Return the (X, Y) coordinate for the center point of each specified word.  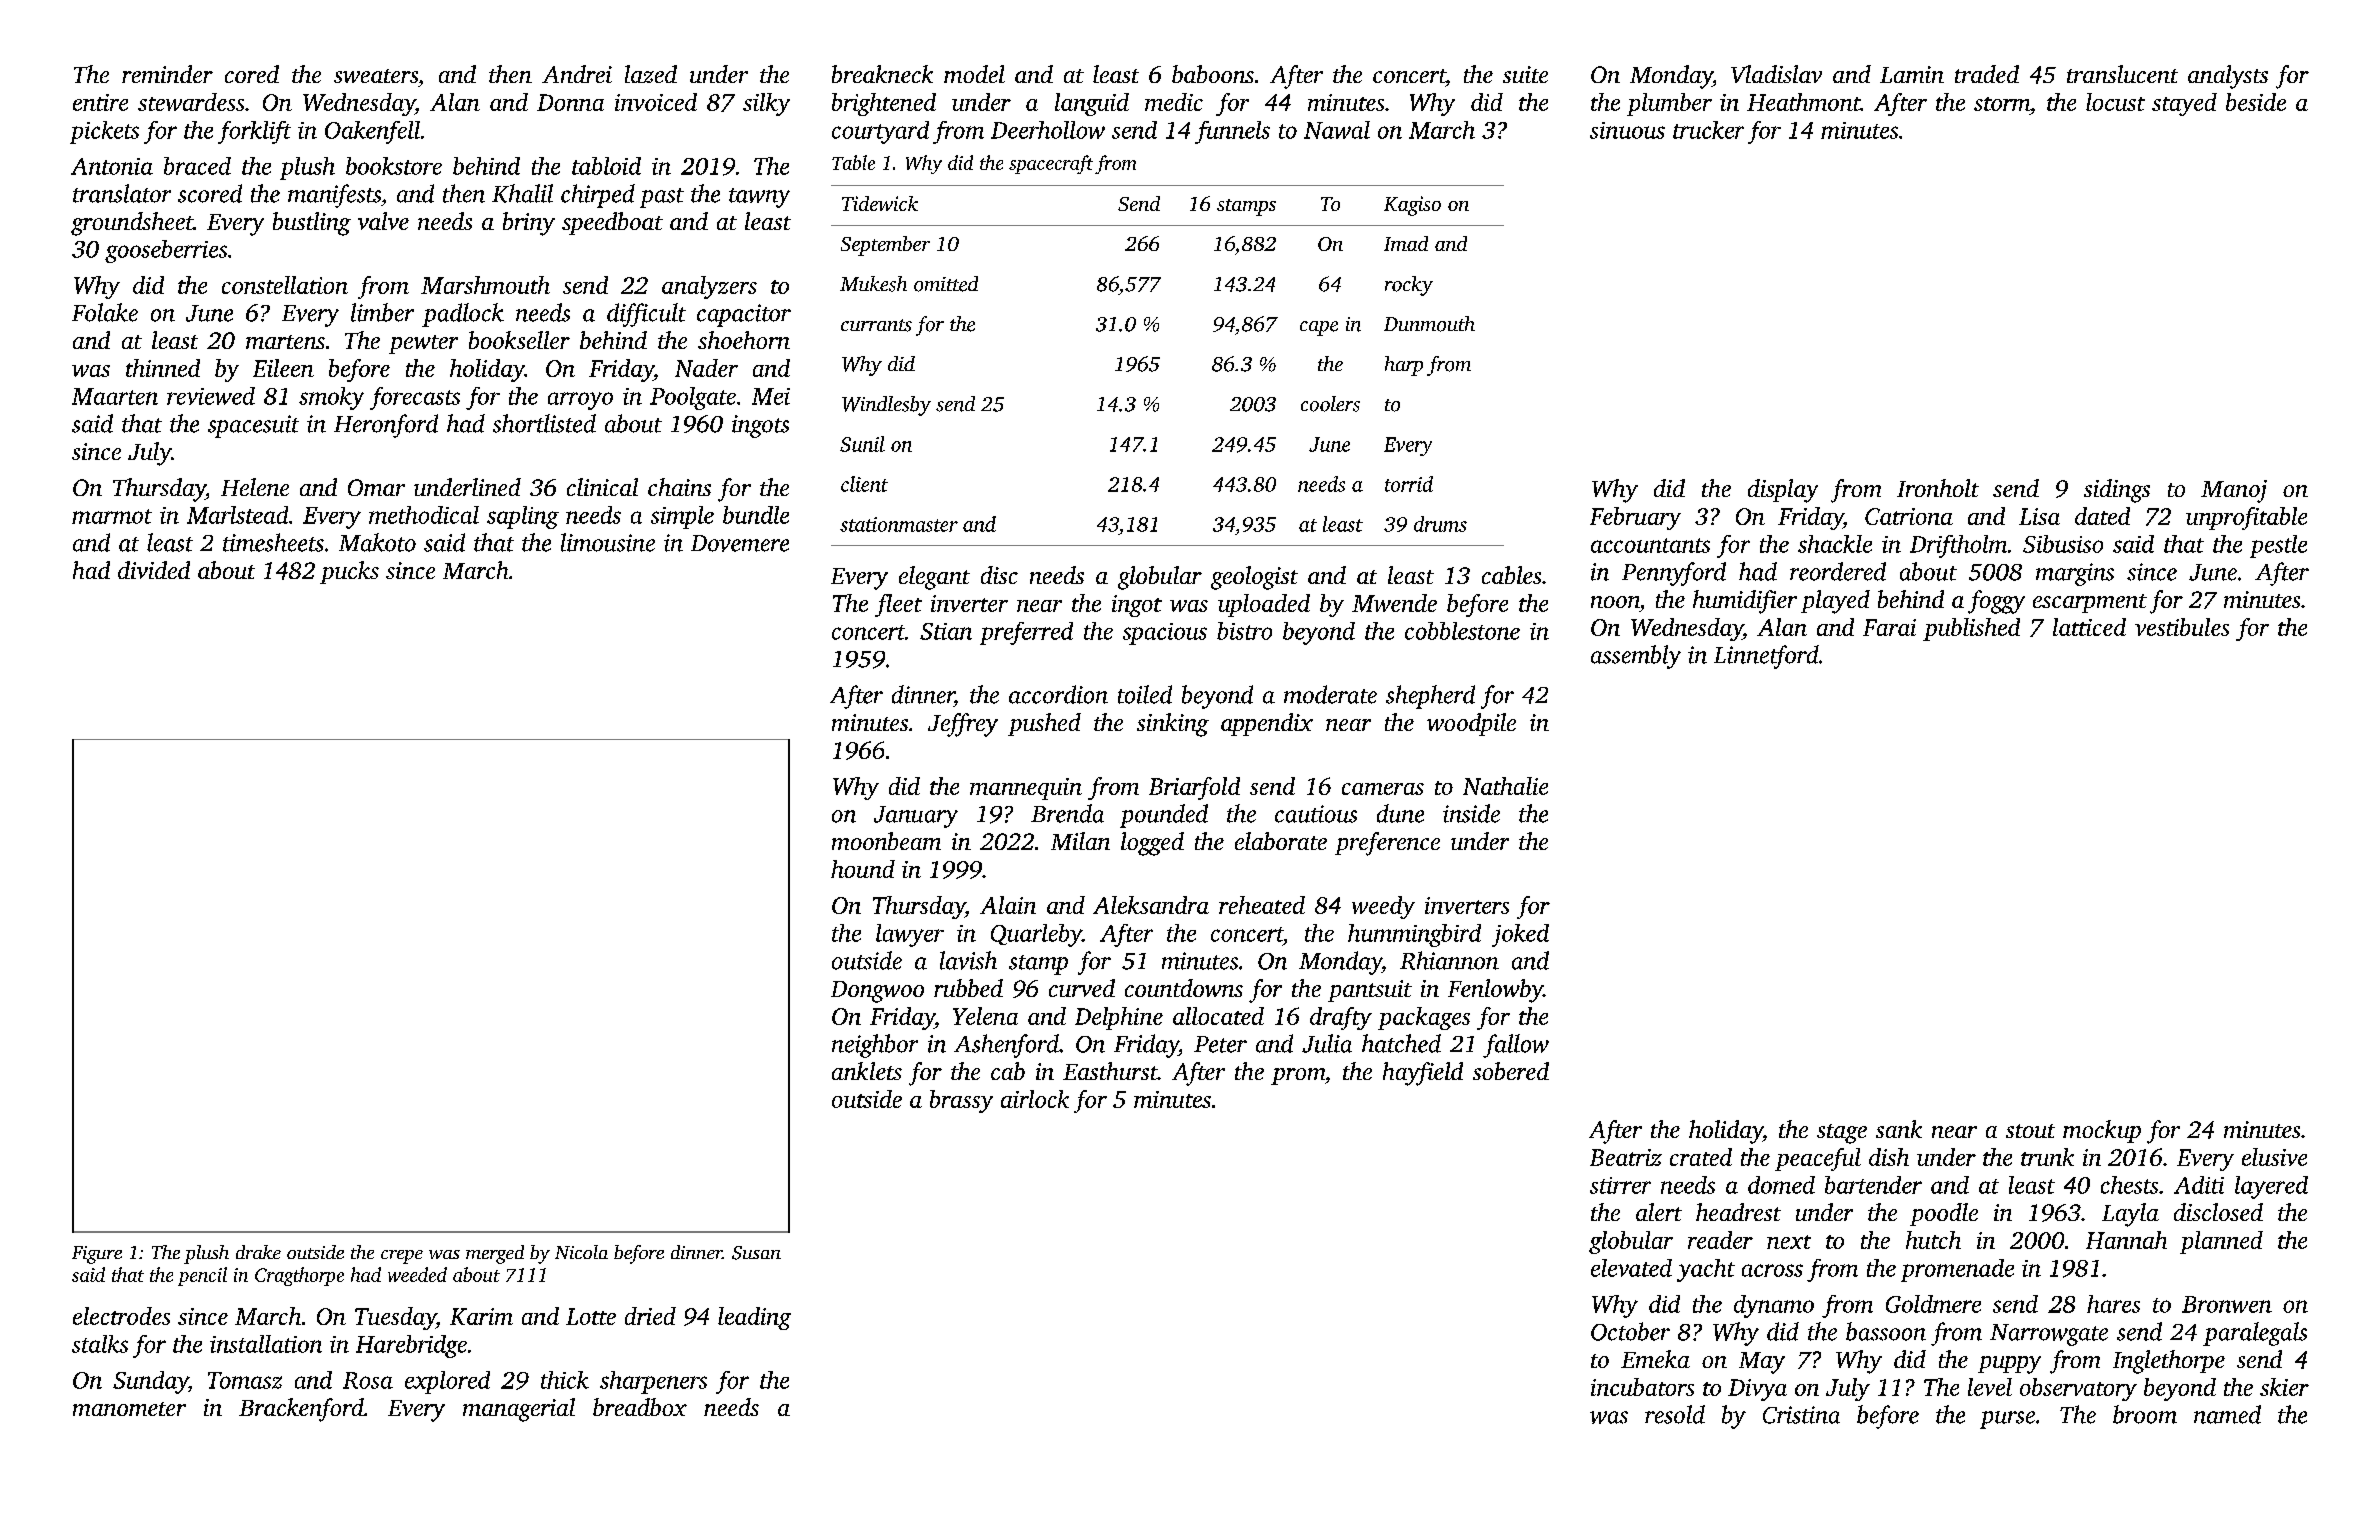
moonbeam (886, 841)
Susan (756, 1253)
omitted (946, 284)
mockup (2102, 1131)
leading (754, 1318)
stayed (2184, 104)
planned (2221, 1242)
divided (154, 570)
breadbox (640, 1407)
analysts (2228, 77)
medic (1174, 102)
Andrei (577, 74)
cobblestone (1462, 631)
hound (863, 869)
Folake (105, 312)
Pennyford (1674, 574)
